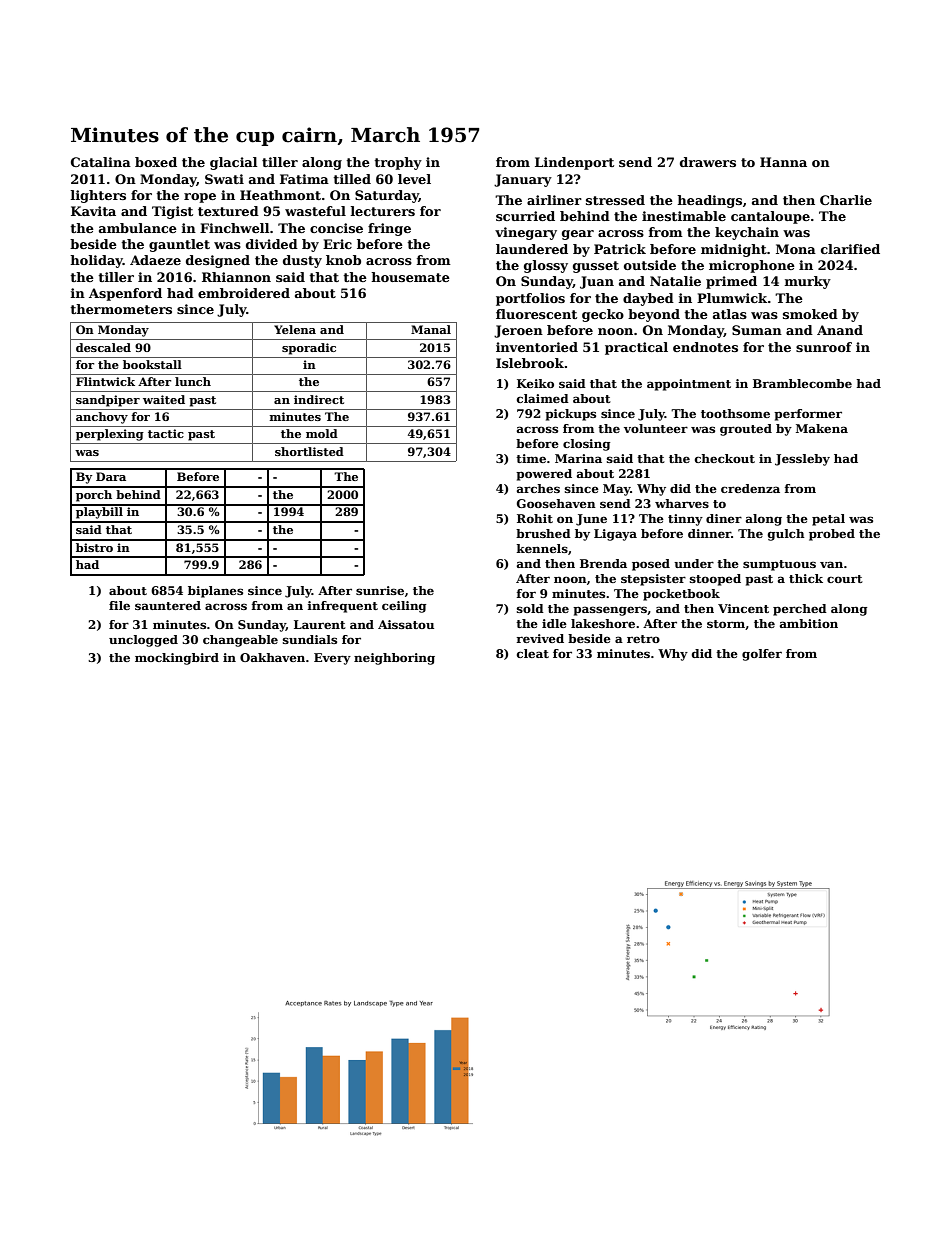 This document has height=1233, width=952. What do you see at coordinates (783, 162) in the document?
I see `Hanna` at bounding box center [783, 162].
